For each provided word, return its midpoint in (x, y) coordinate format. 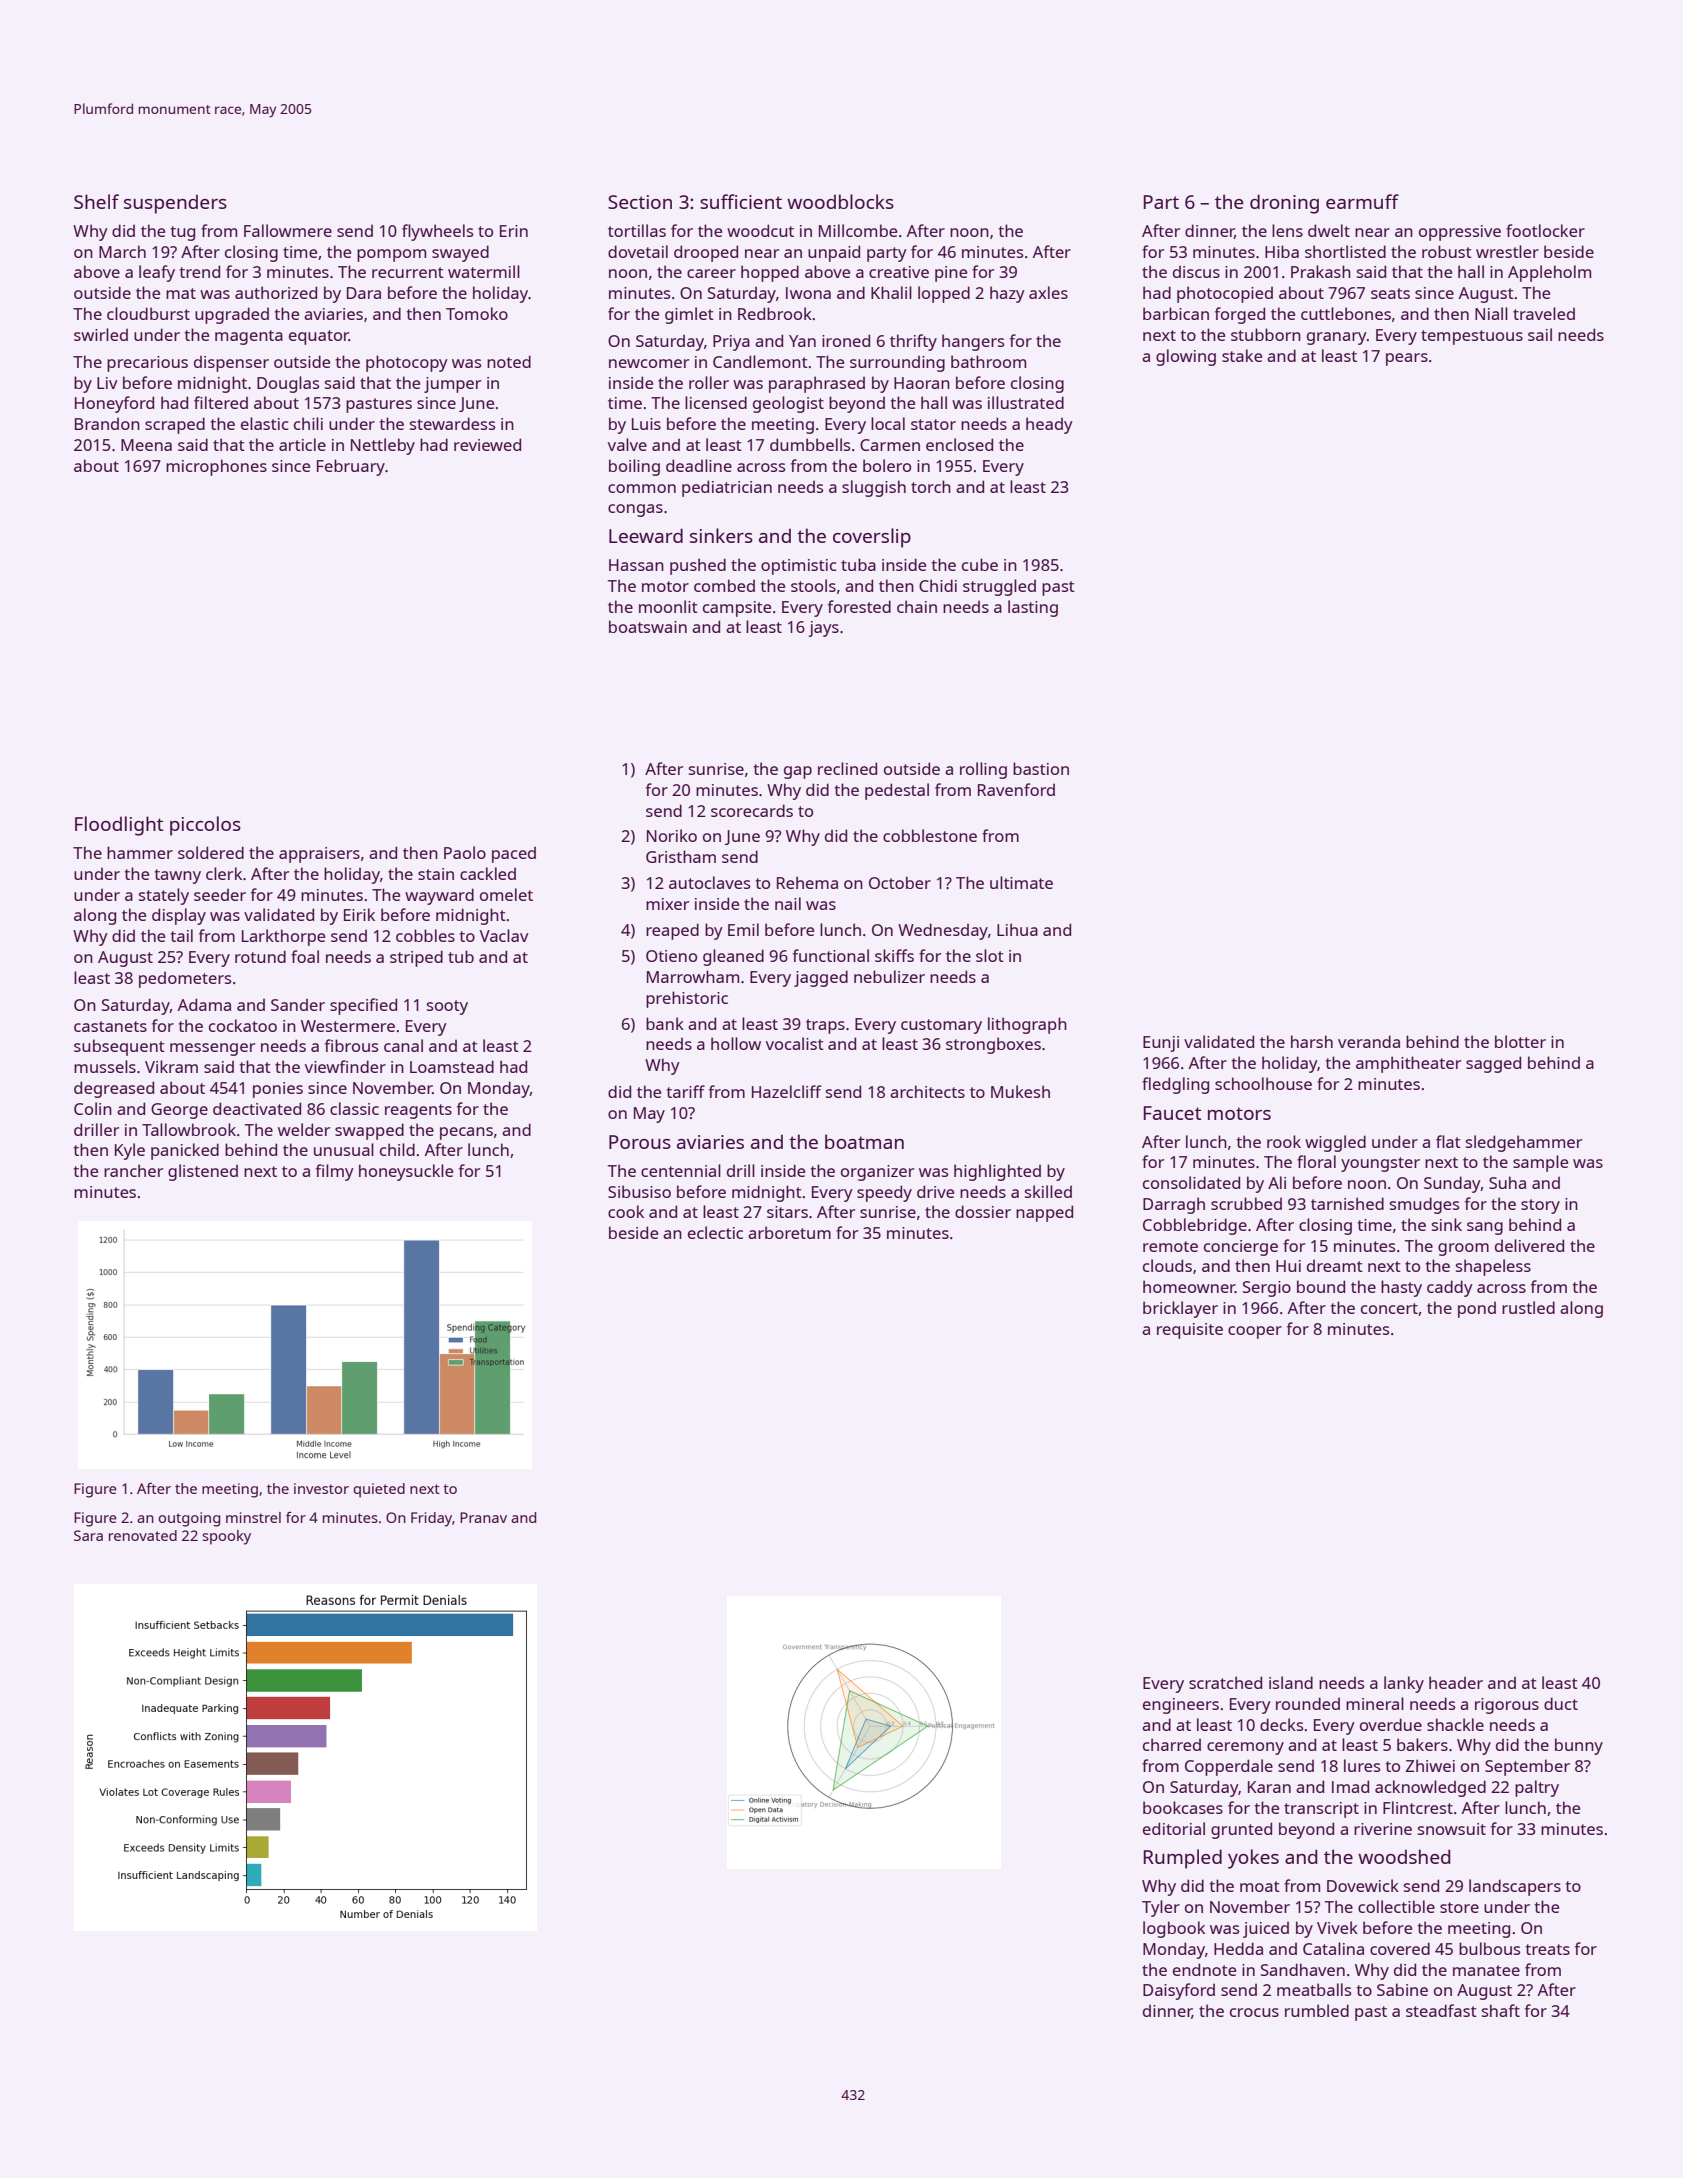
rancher (133, 1170)
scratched (1225, 1682)
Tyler (1161, 1908)
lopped (944, 294)
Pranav (483, 1517)
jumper (452, 385)
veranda (1369, 1041)
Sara (88, 1535)
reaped (672, 931)
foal (305, 956)
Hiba (1282, 251)
